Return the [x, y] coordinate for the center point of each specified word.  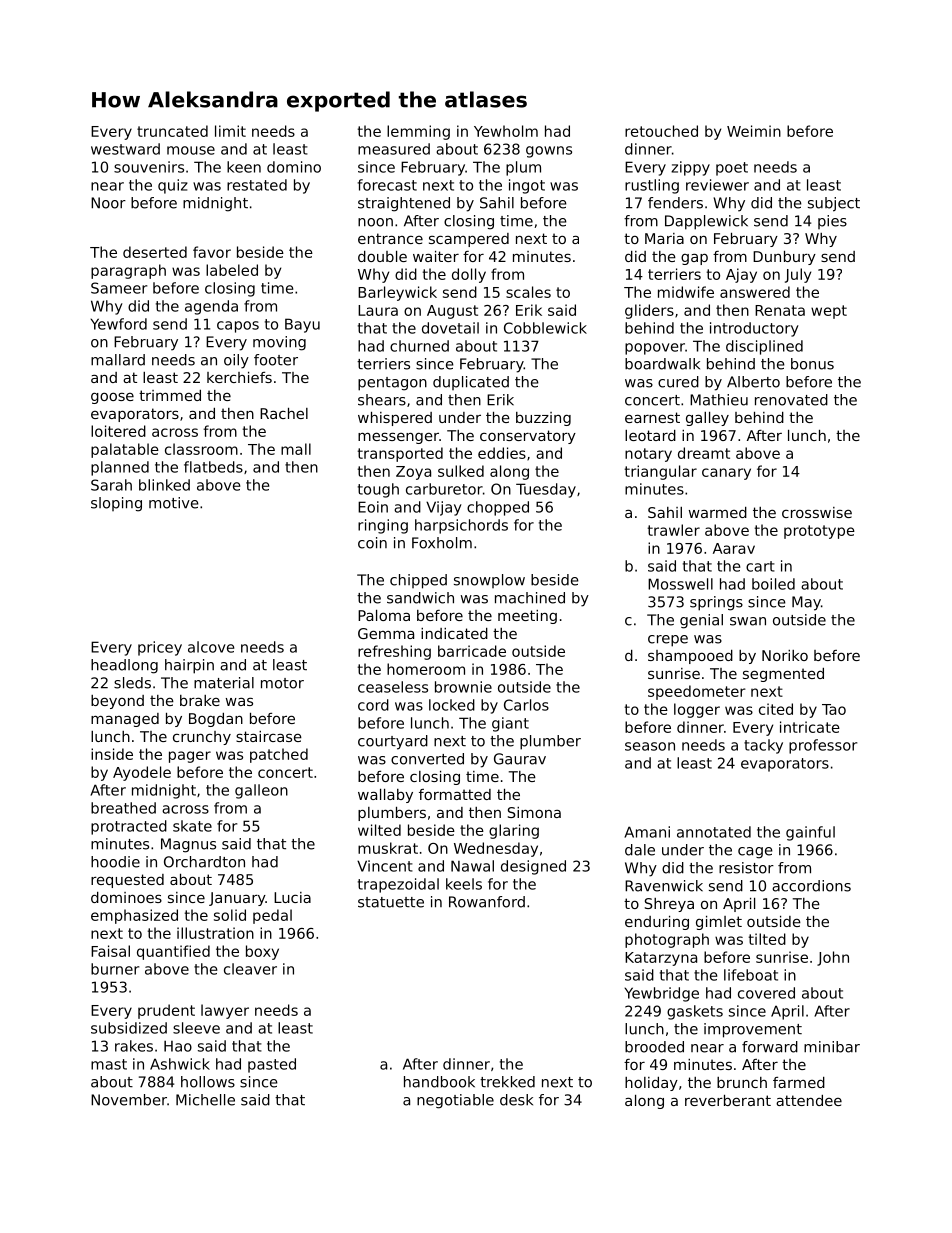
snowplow [489, 581]
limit [230, 131]
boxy [262, 952]
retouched [661, 131]
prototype [819, 532]
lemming [418, 132]
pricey [160, 648]
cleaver [250, 969]
